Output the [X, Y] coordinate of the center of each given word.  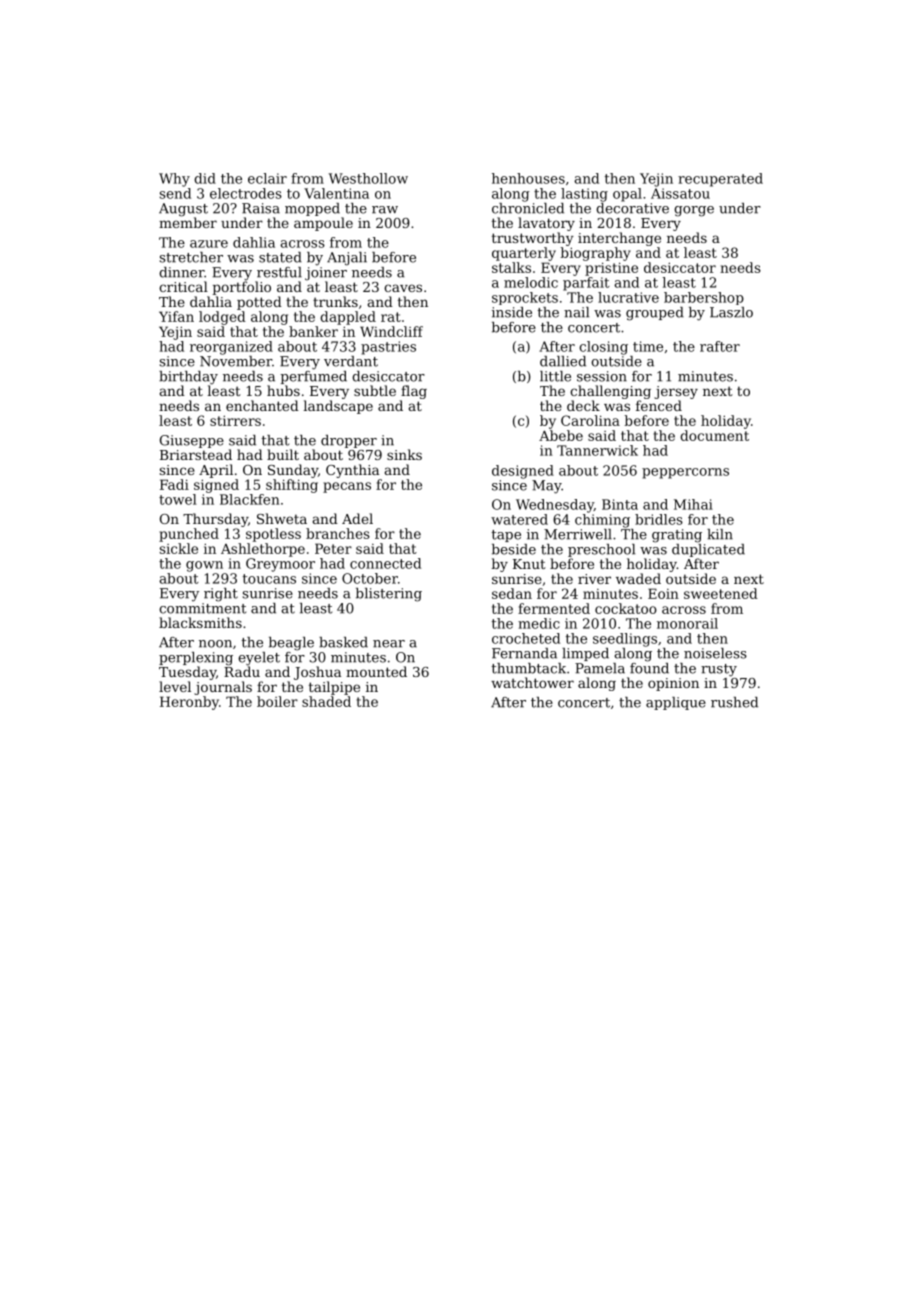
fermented [554, 608]
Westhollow [368, 178]
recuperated [720, 180]
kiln [720, 534]
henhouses [528, 178]
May [546, 487]
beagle [291, 644]
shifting [292, 486]
